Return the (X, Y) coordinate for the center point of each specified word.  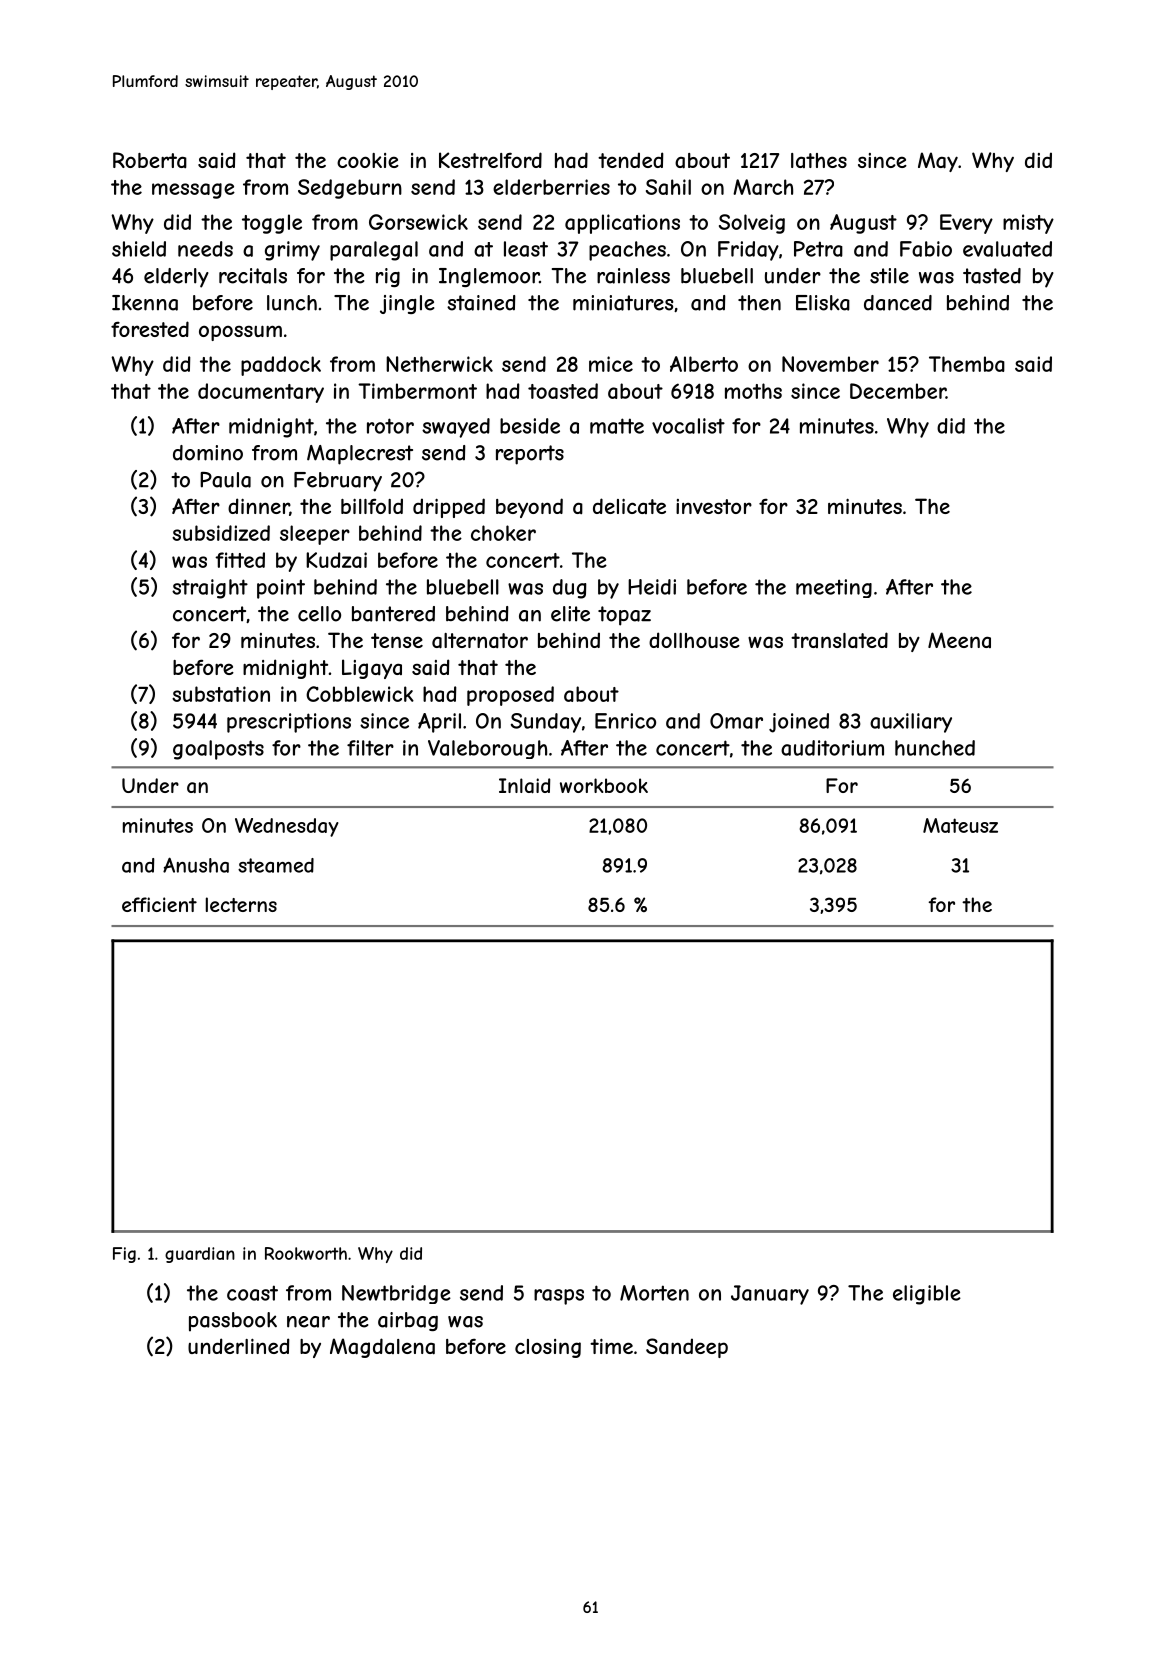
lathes (819, 160)
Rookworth (306, 1253)
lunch (292, 303)
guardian (200, 1255)
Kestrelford (490, 160)
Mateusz (960, 825)
